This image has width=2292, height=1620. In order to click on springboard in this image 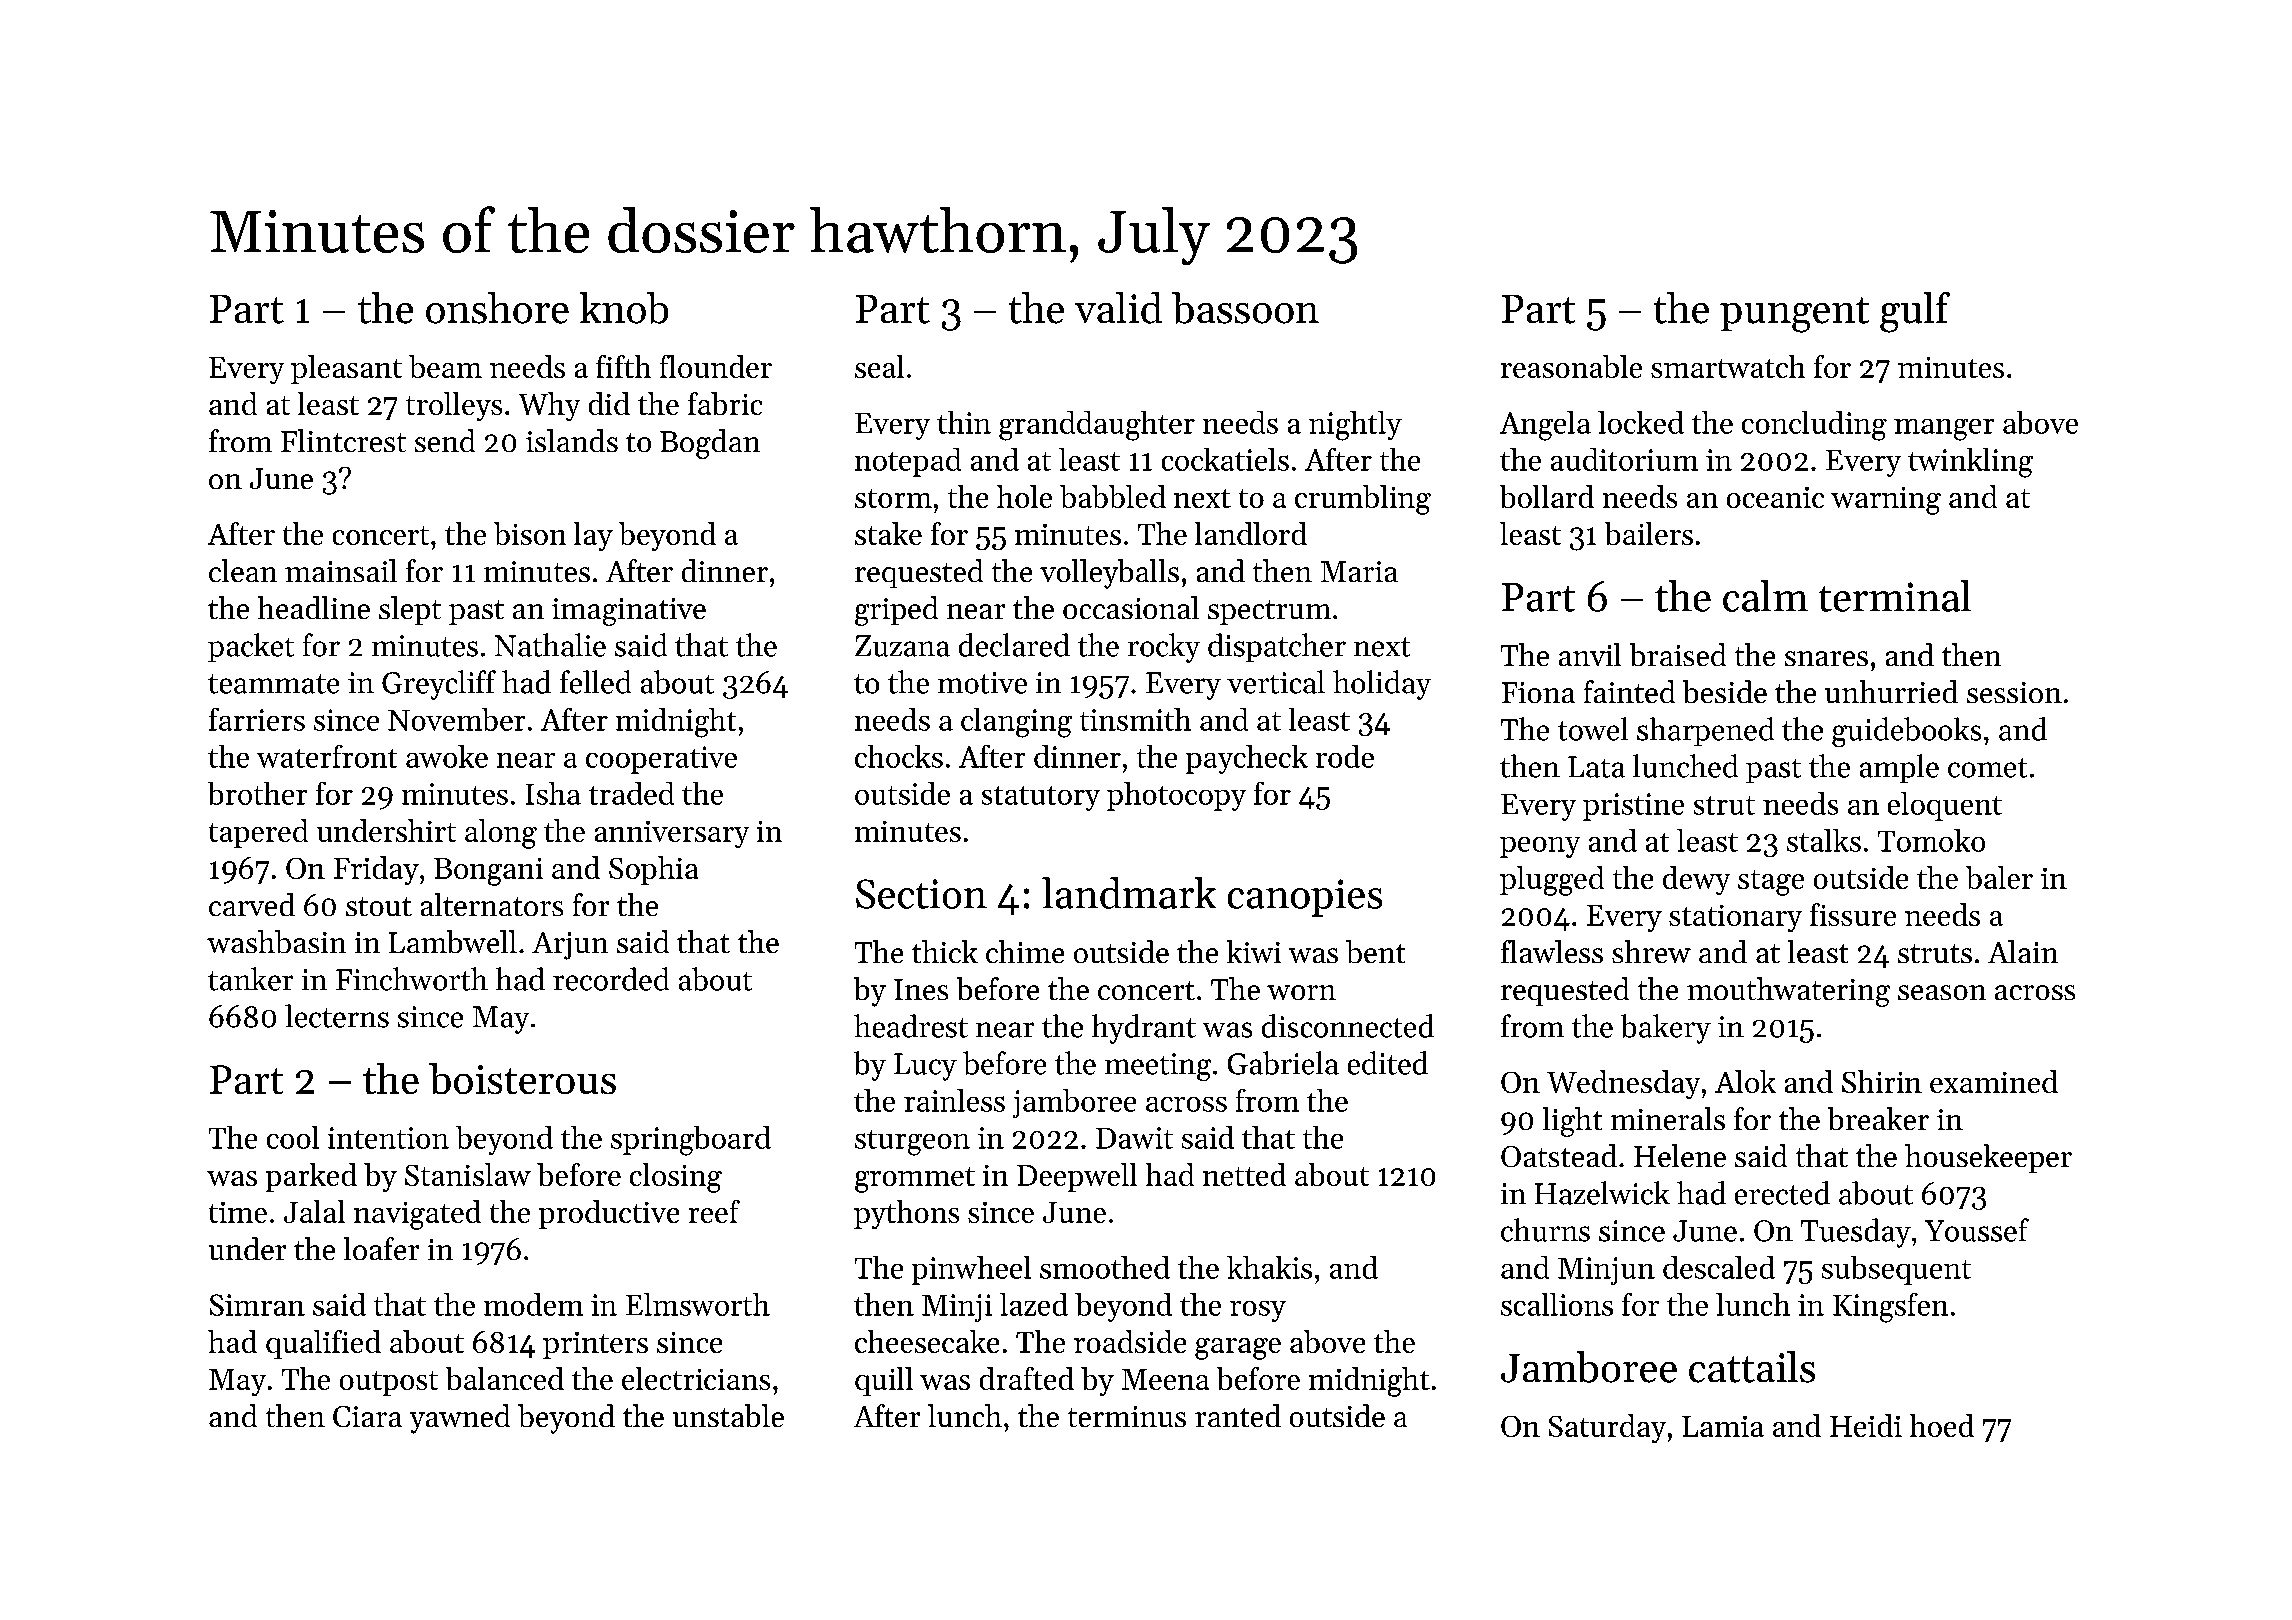, I will do `click(691, 1141)`.
